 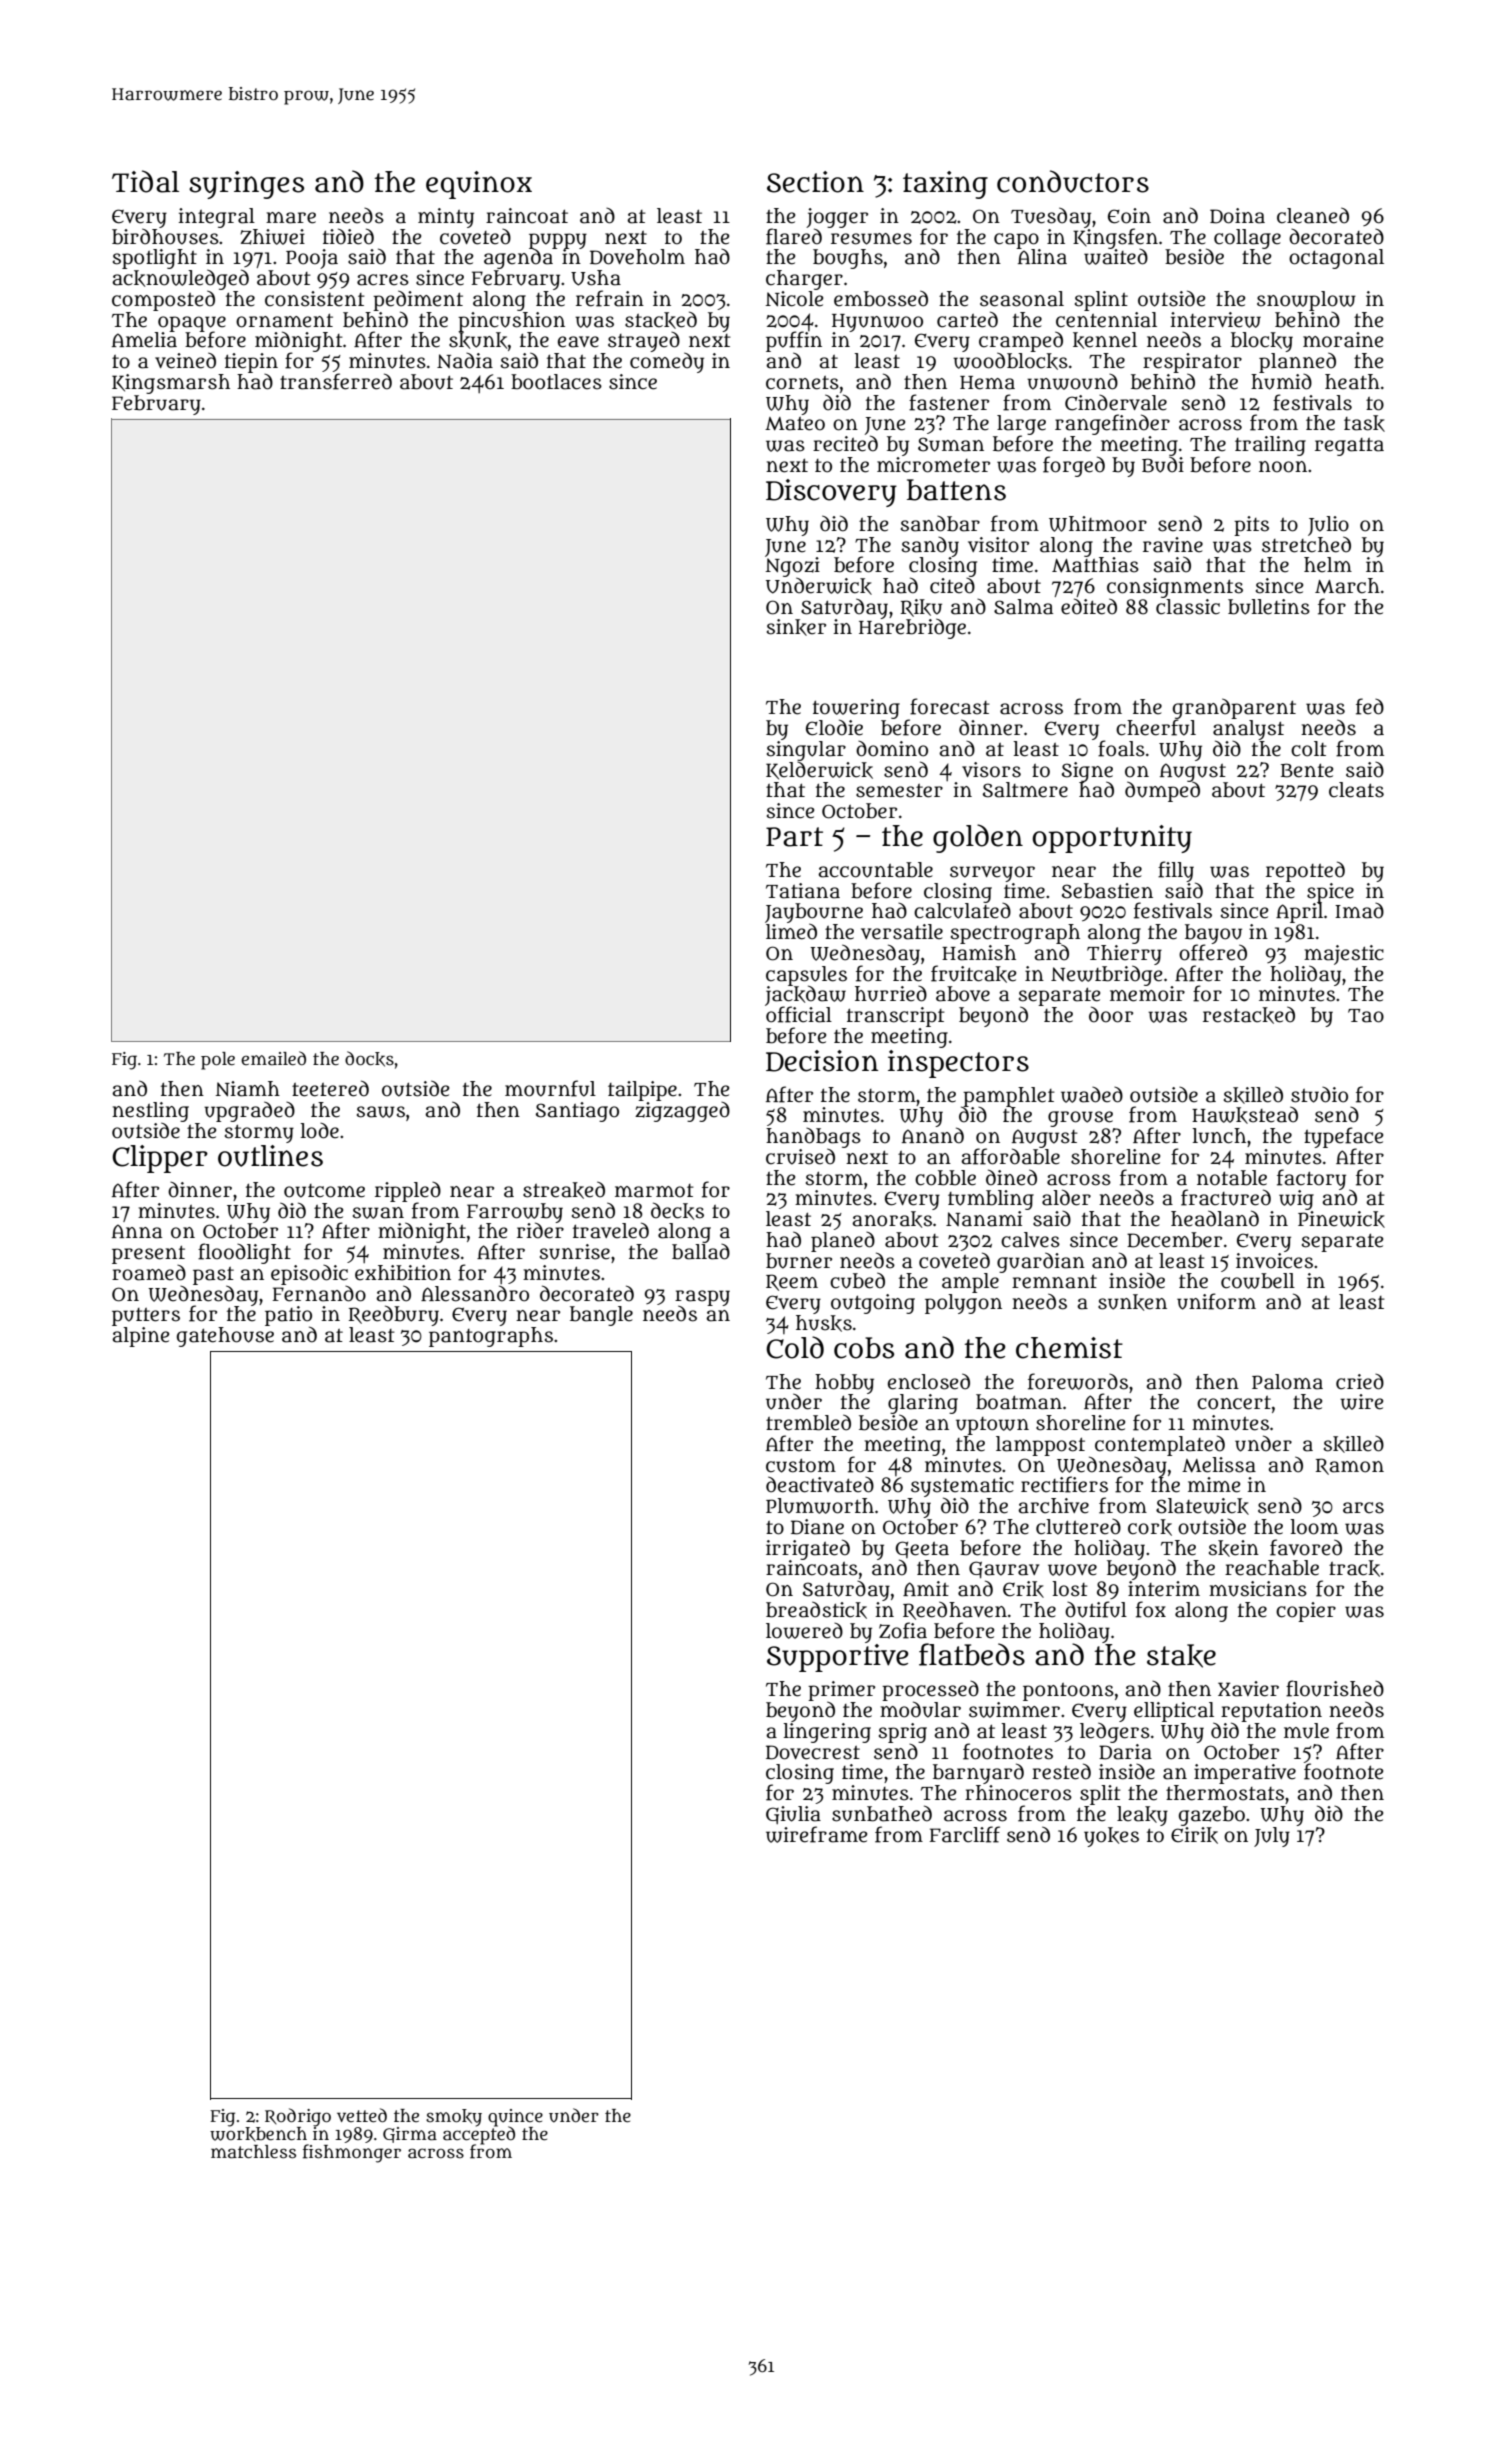 What do you see at coordinates (1192, 363) in the page?
I see `respirator` at bounding box center [1192, 363].
